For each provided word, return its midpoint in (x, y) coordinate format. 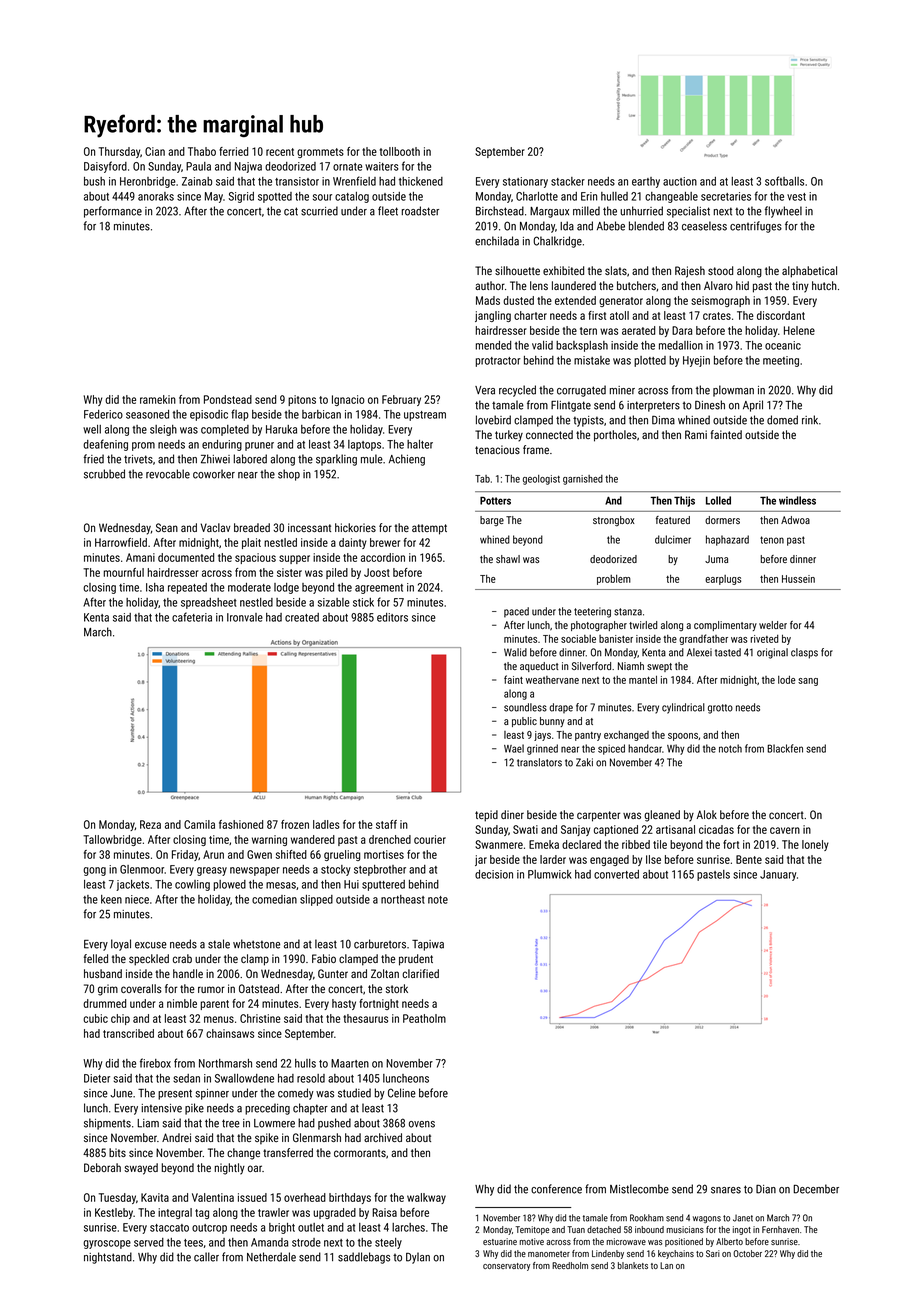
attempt (429, 529)
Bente (749, 859)
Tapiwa (428, 945)
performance (113, 212)
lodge (286, 588)
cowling (192, 885)
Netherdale (271, 1257)
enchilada (497, 241)
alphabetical (809, 272)
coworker (214, 474)
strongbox (614, 521)
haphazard (727, 540)
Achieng (407, 460)
